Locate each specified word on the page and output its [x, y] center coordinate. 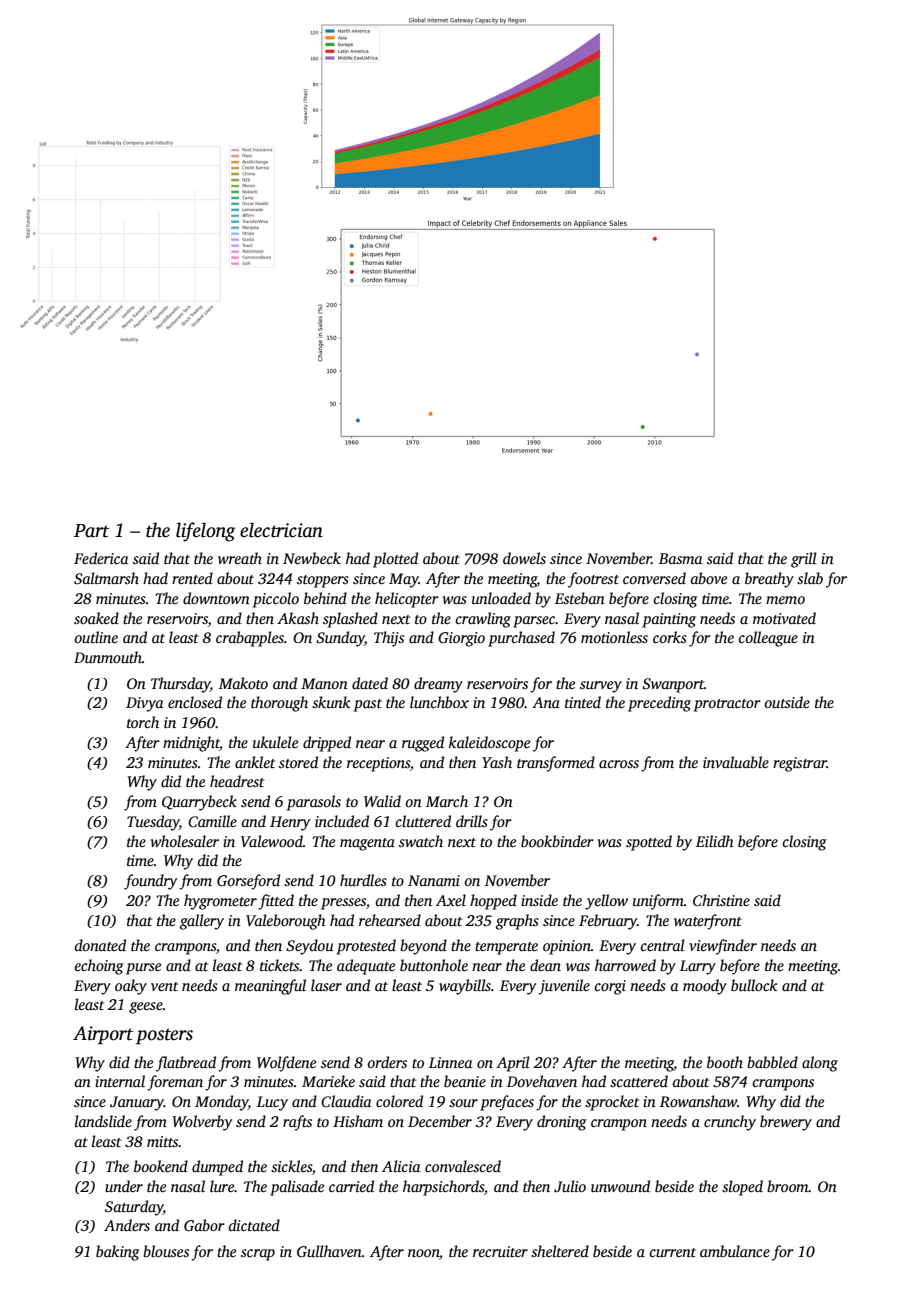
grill [804, 560]
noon [423, 1253]
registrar [800, 764]
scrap [258, 1255]
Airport [103, 1035]
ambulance [735, 1251]
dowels [524, 558]
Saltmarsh [106, 578]
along [820, 1064]
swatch [421, 841]
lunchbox [439, 702]
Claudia [346, 1101]
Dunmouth [108, 657]
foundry [150, 882]
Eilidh [715, 841]
